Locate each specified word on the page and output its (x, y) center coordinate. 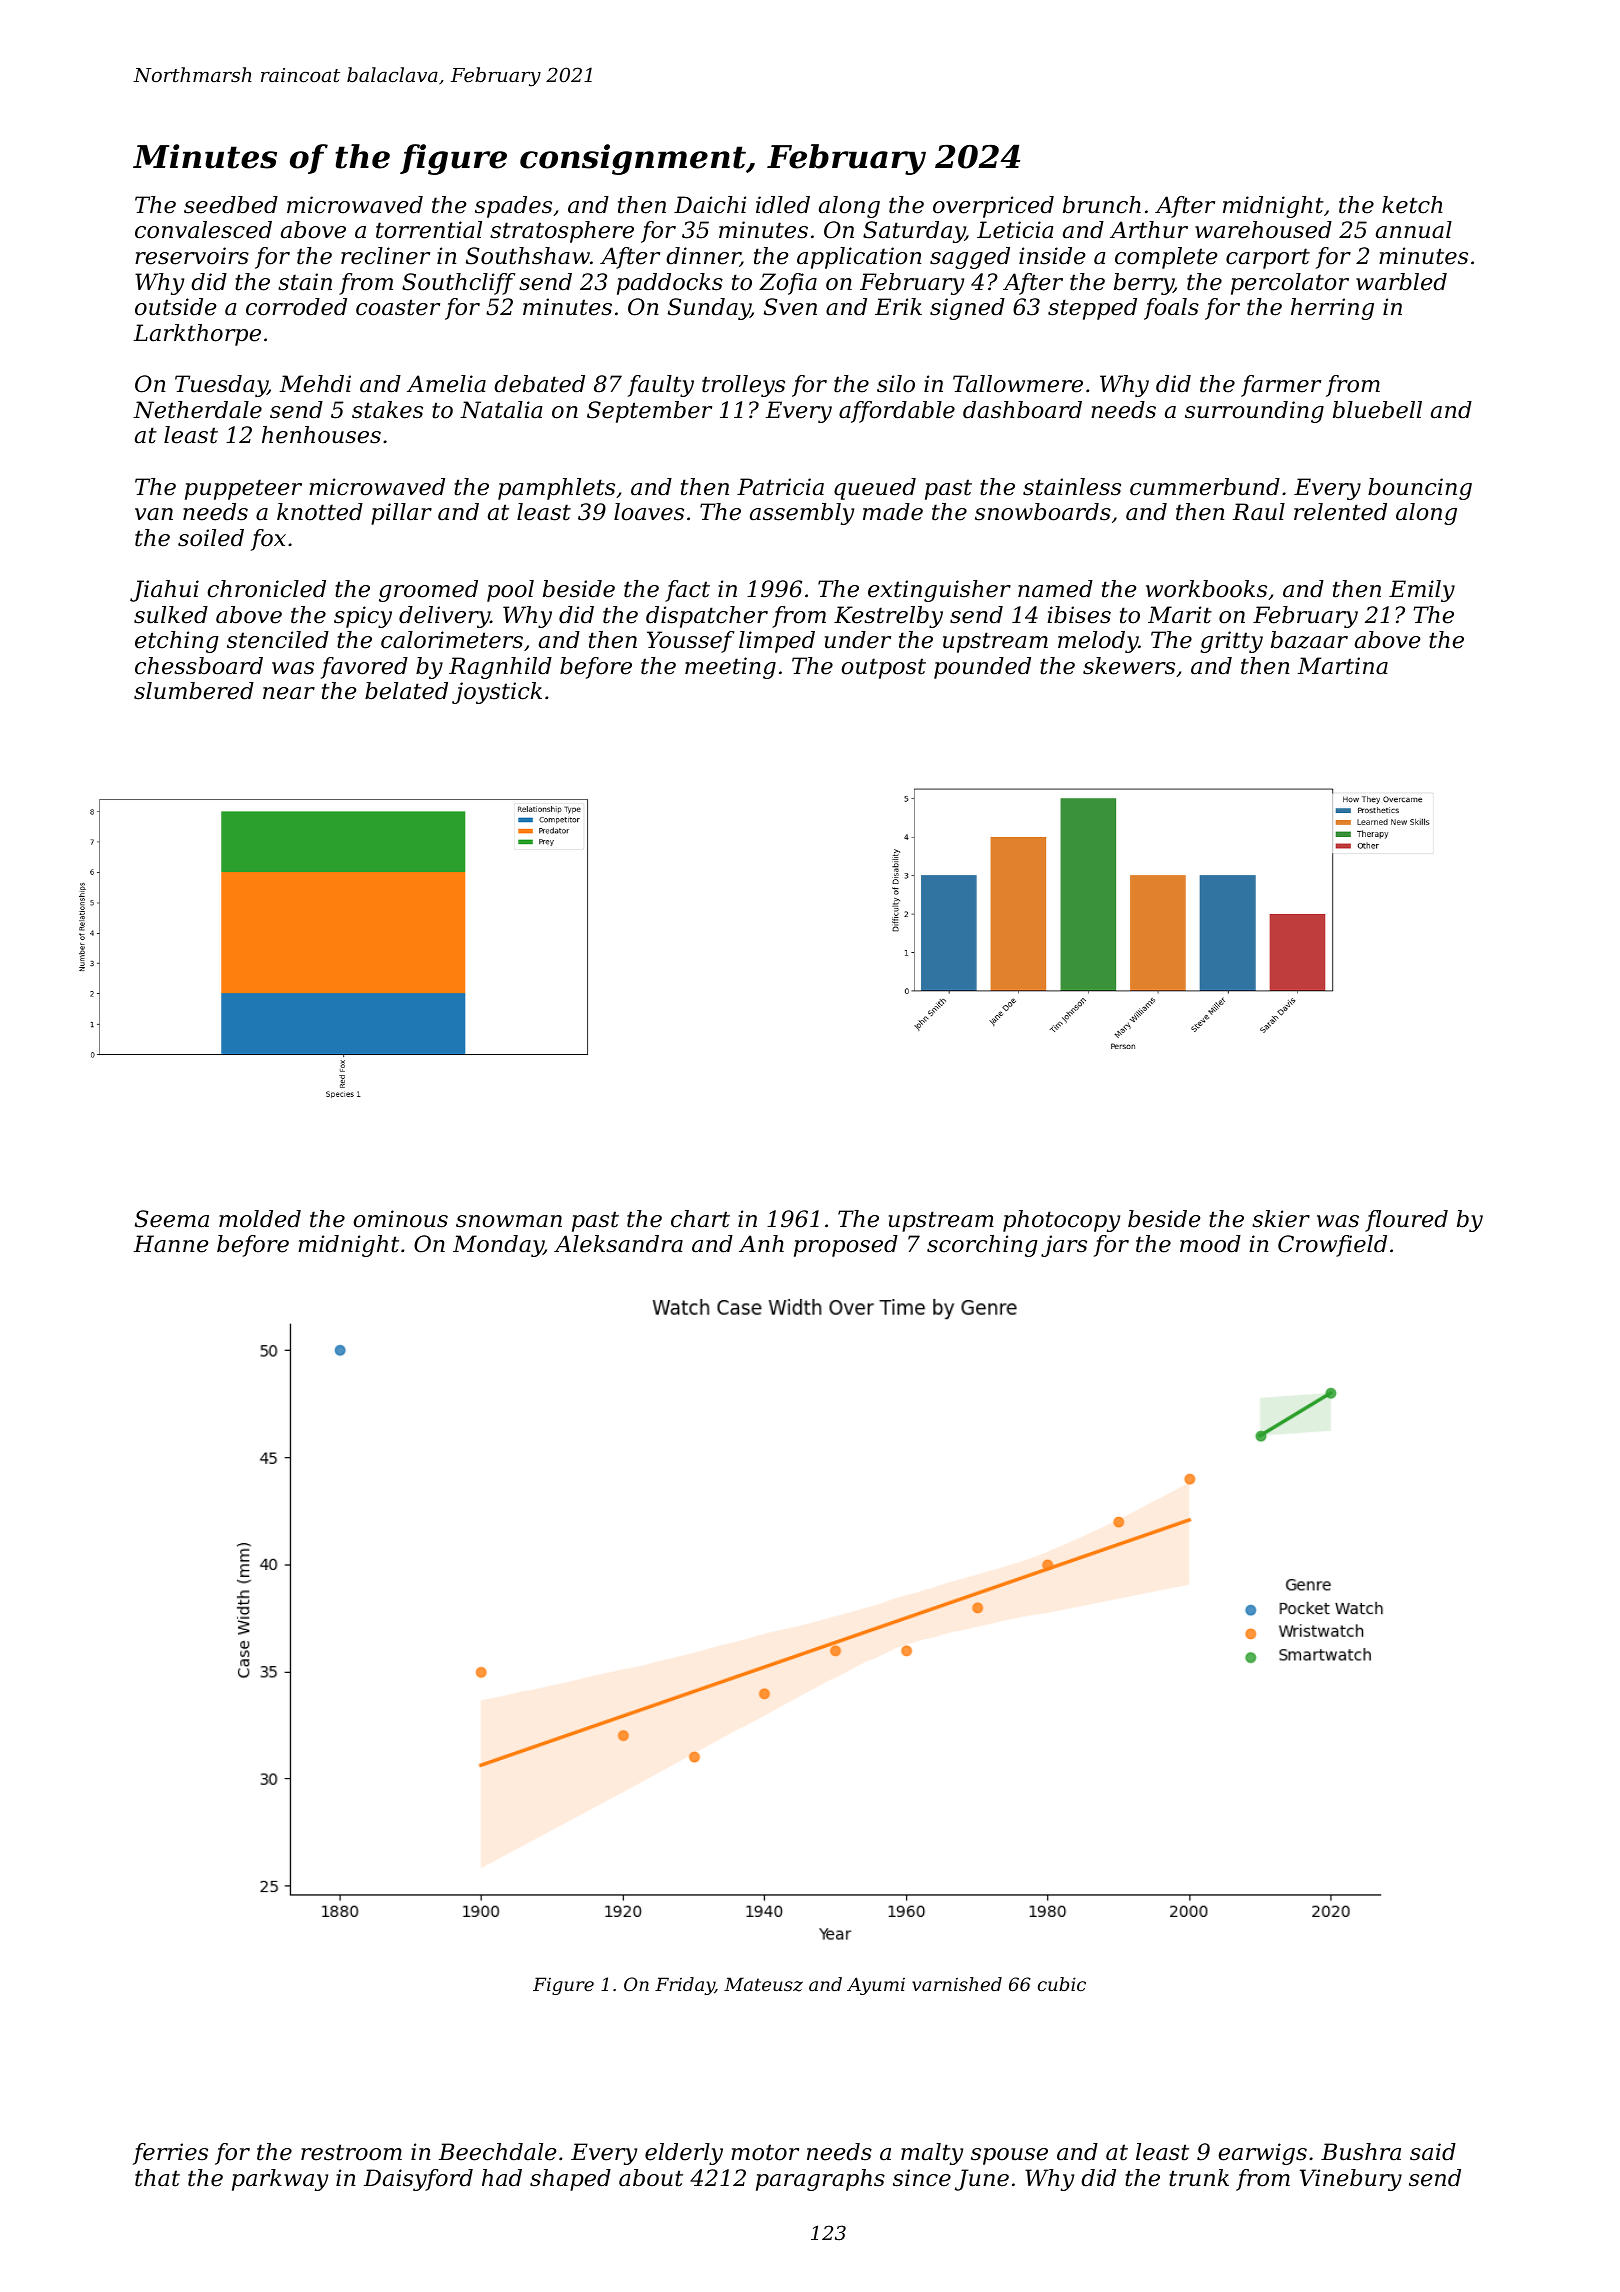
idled (783, 205)
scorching (982, 1246)
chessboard (199, 666)
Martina (1343, 666)
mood (1210, 1244)
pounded (982, 668)
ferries (170, 2154)
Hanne (171, 1244)
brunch (1102, 205)
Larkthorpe (197, 335)
